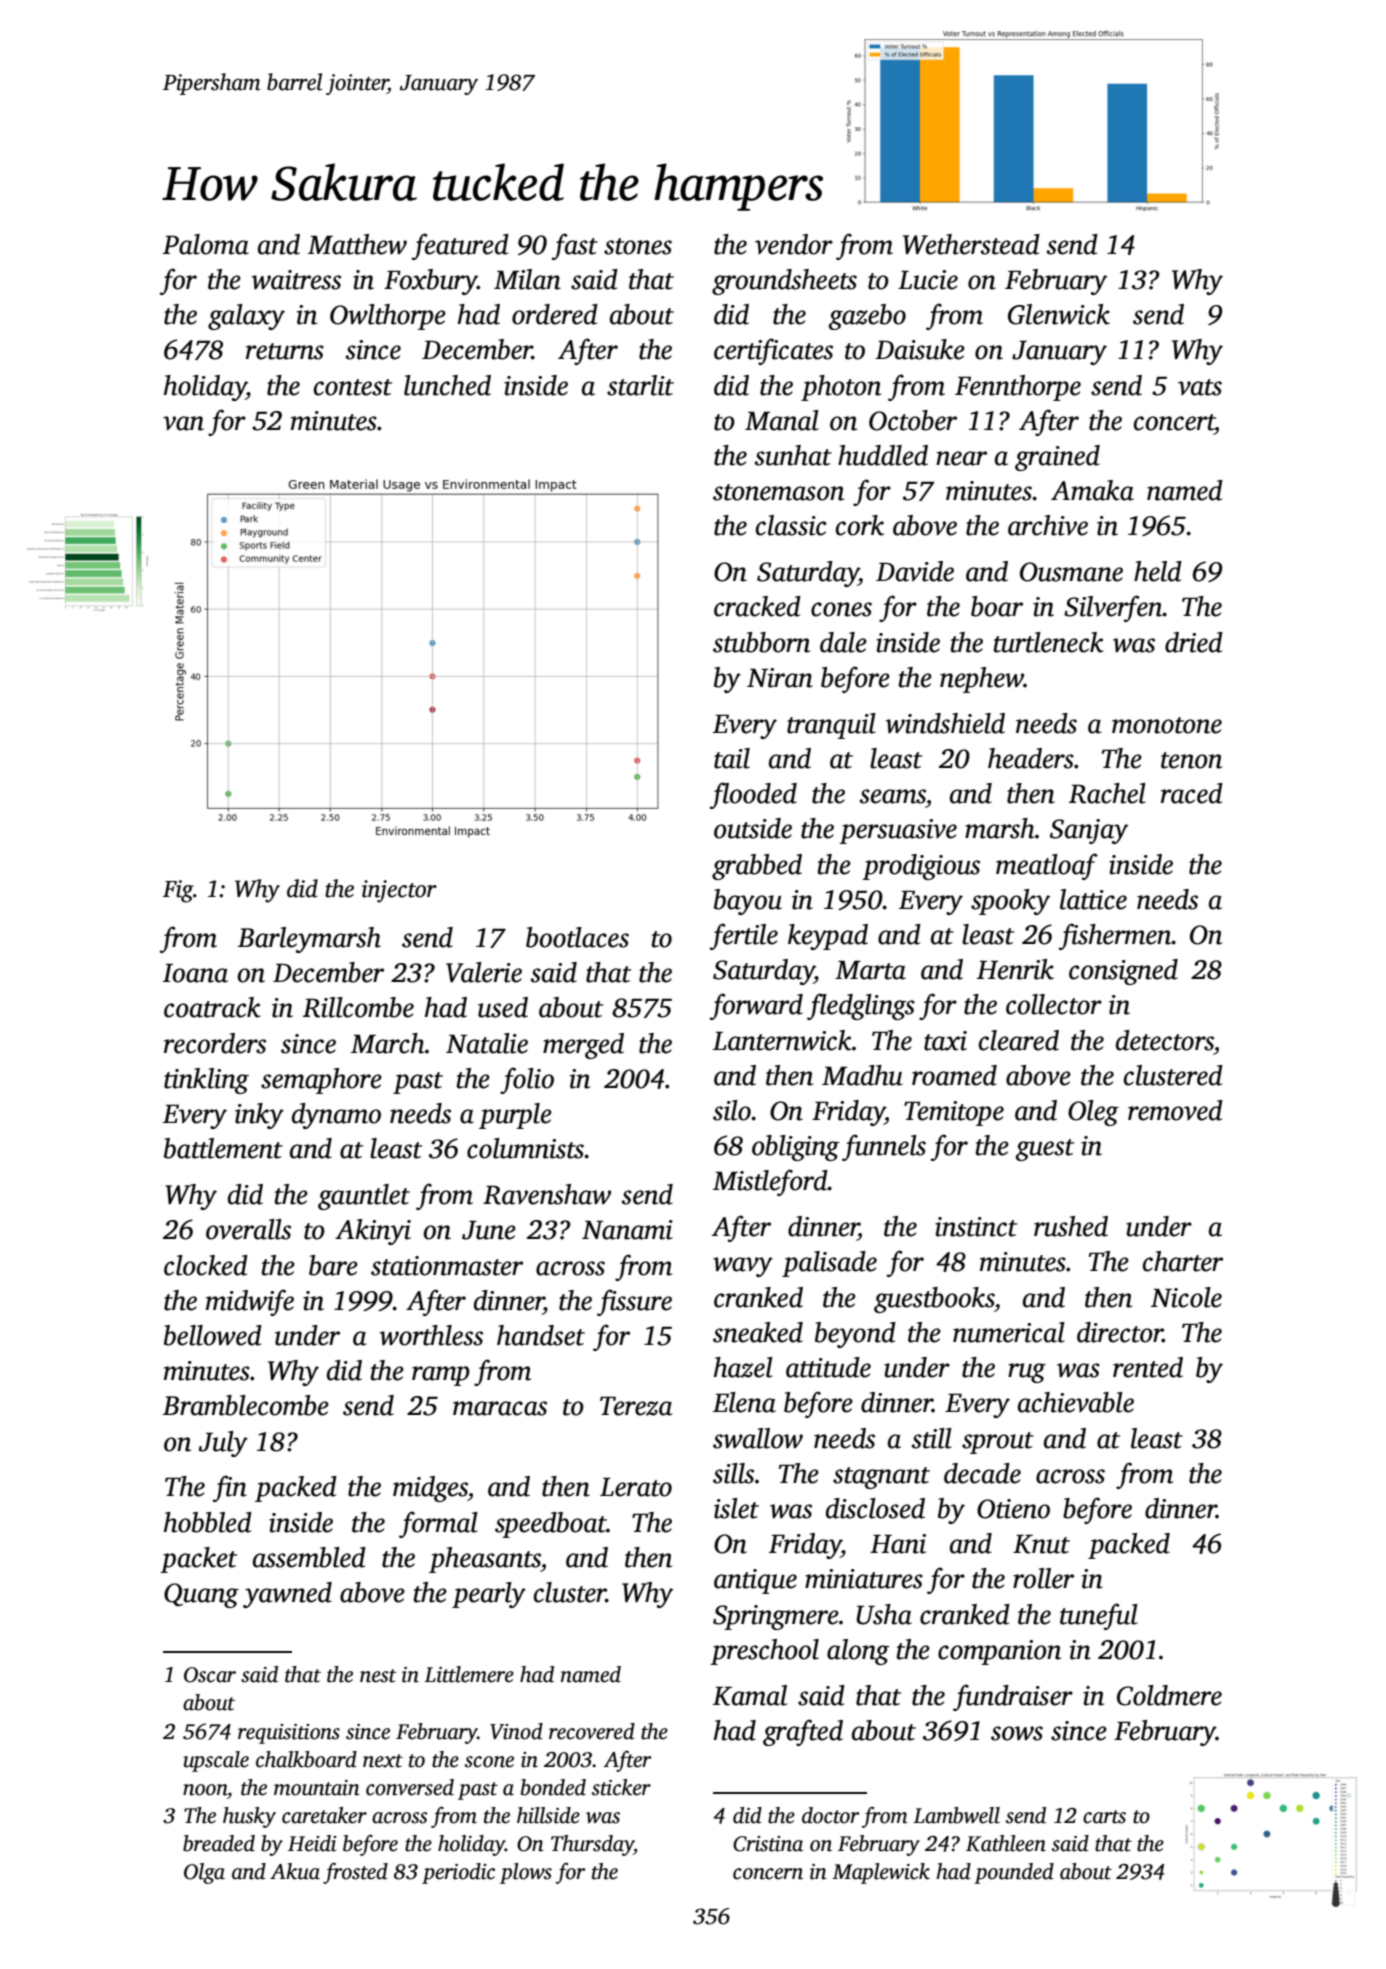 This page has height=1969, width=1386. What do you see at coordinates (976, 1227) in the page?
I see `instinct` at bounding box center [976, 1227].
